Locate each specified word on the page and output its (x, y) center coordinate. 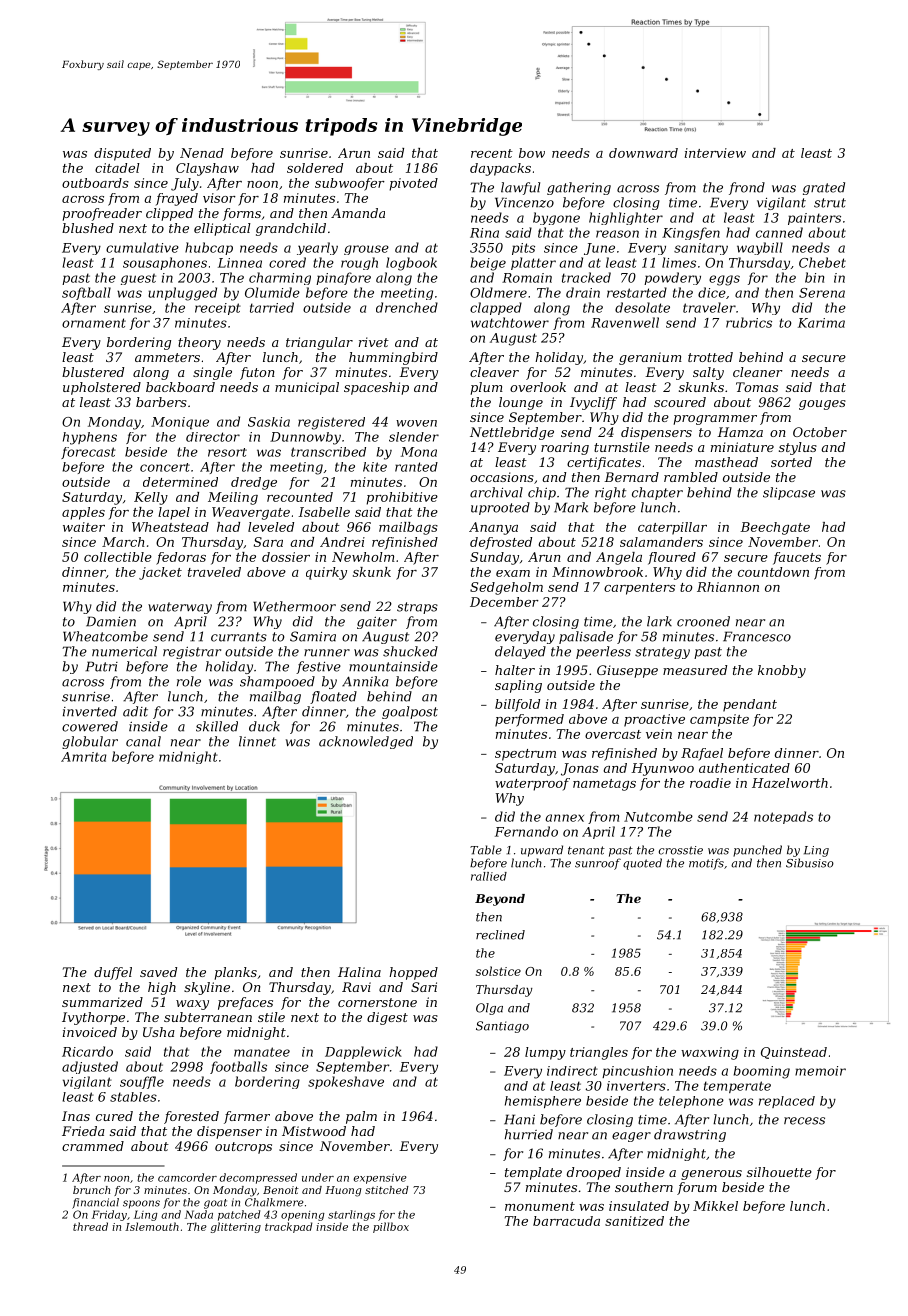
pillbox (391, 1227)
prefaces (245, 1003)
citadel (117, 168)
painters (814, 219)
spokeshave (346, 1082)
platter (533, 263)
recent (492, 153)
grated (824, 188)
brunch (91, 1190)
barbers (161, 402)
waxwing (710, 1053)
